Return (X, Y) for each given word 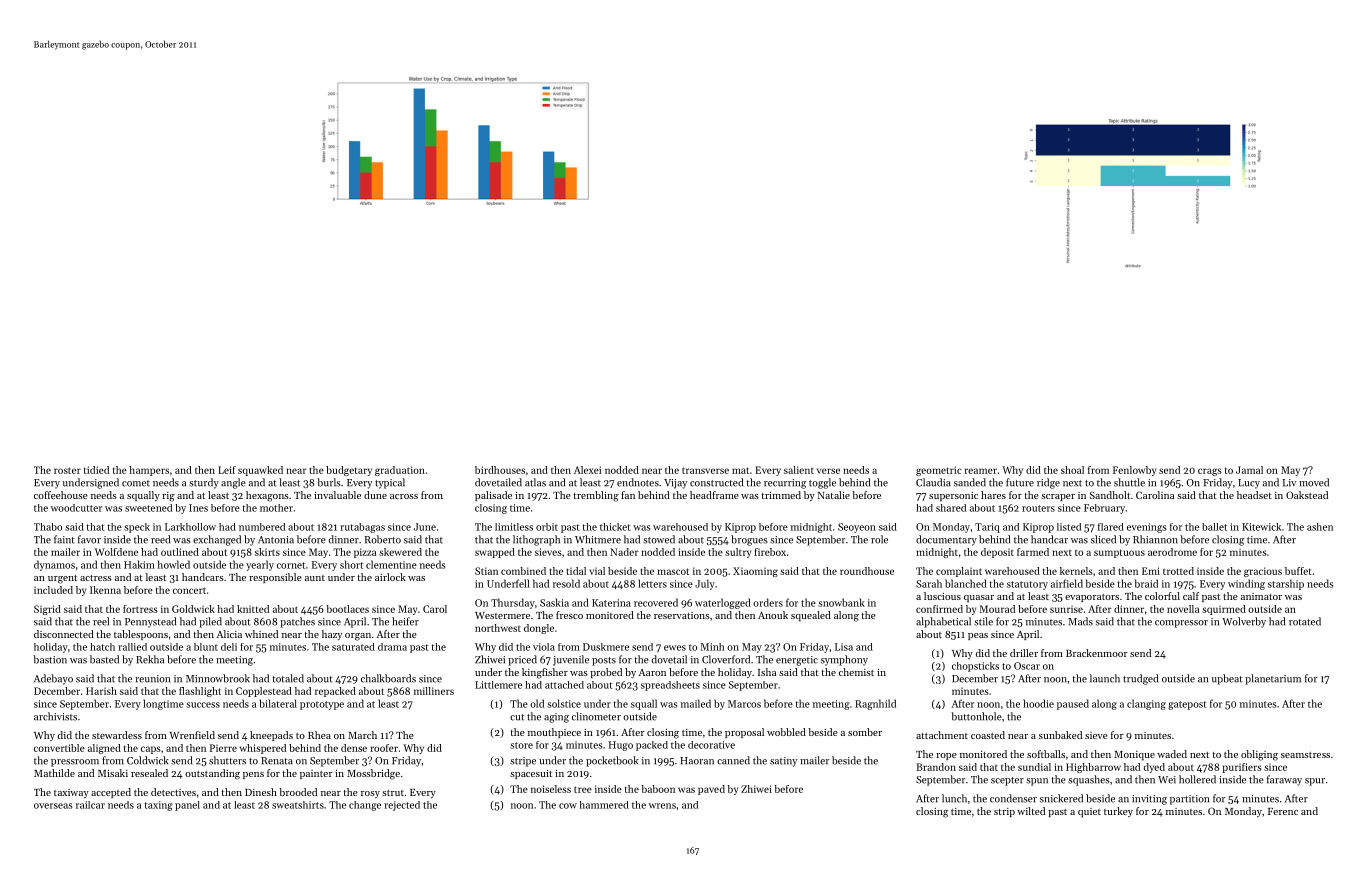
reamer (981, 471)
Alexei (587, 470)
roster (67, 470)
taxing (159, 806)
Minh (712, 647)
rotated (1305, 621)
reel (101, 621)
